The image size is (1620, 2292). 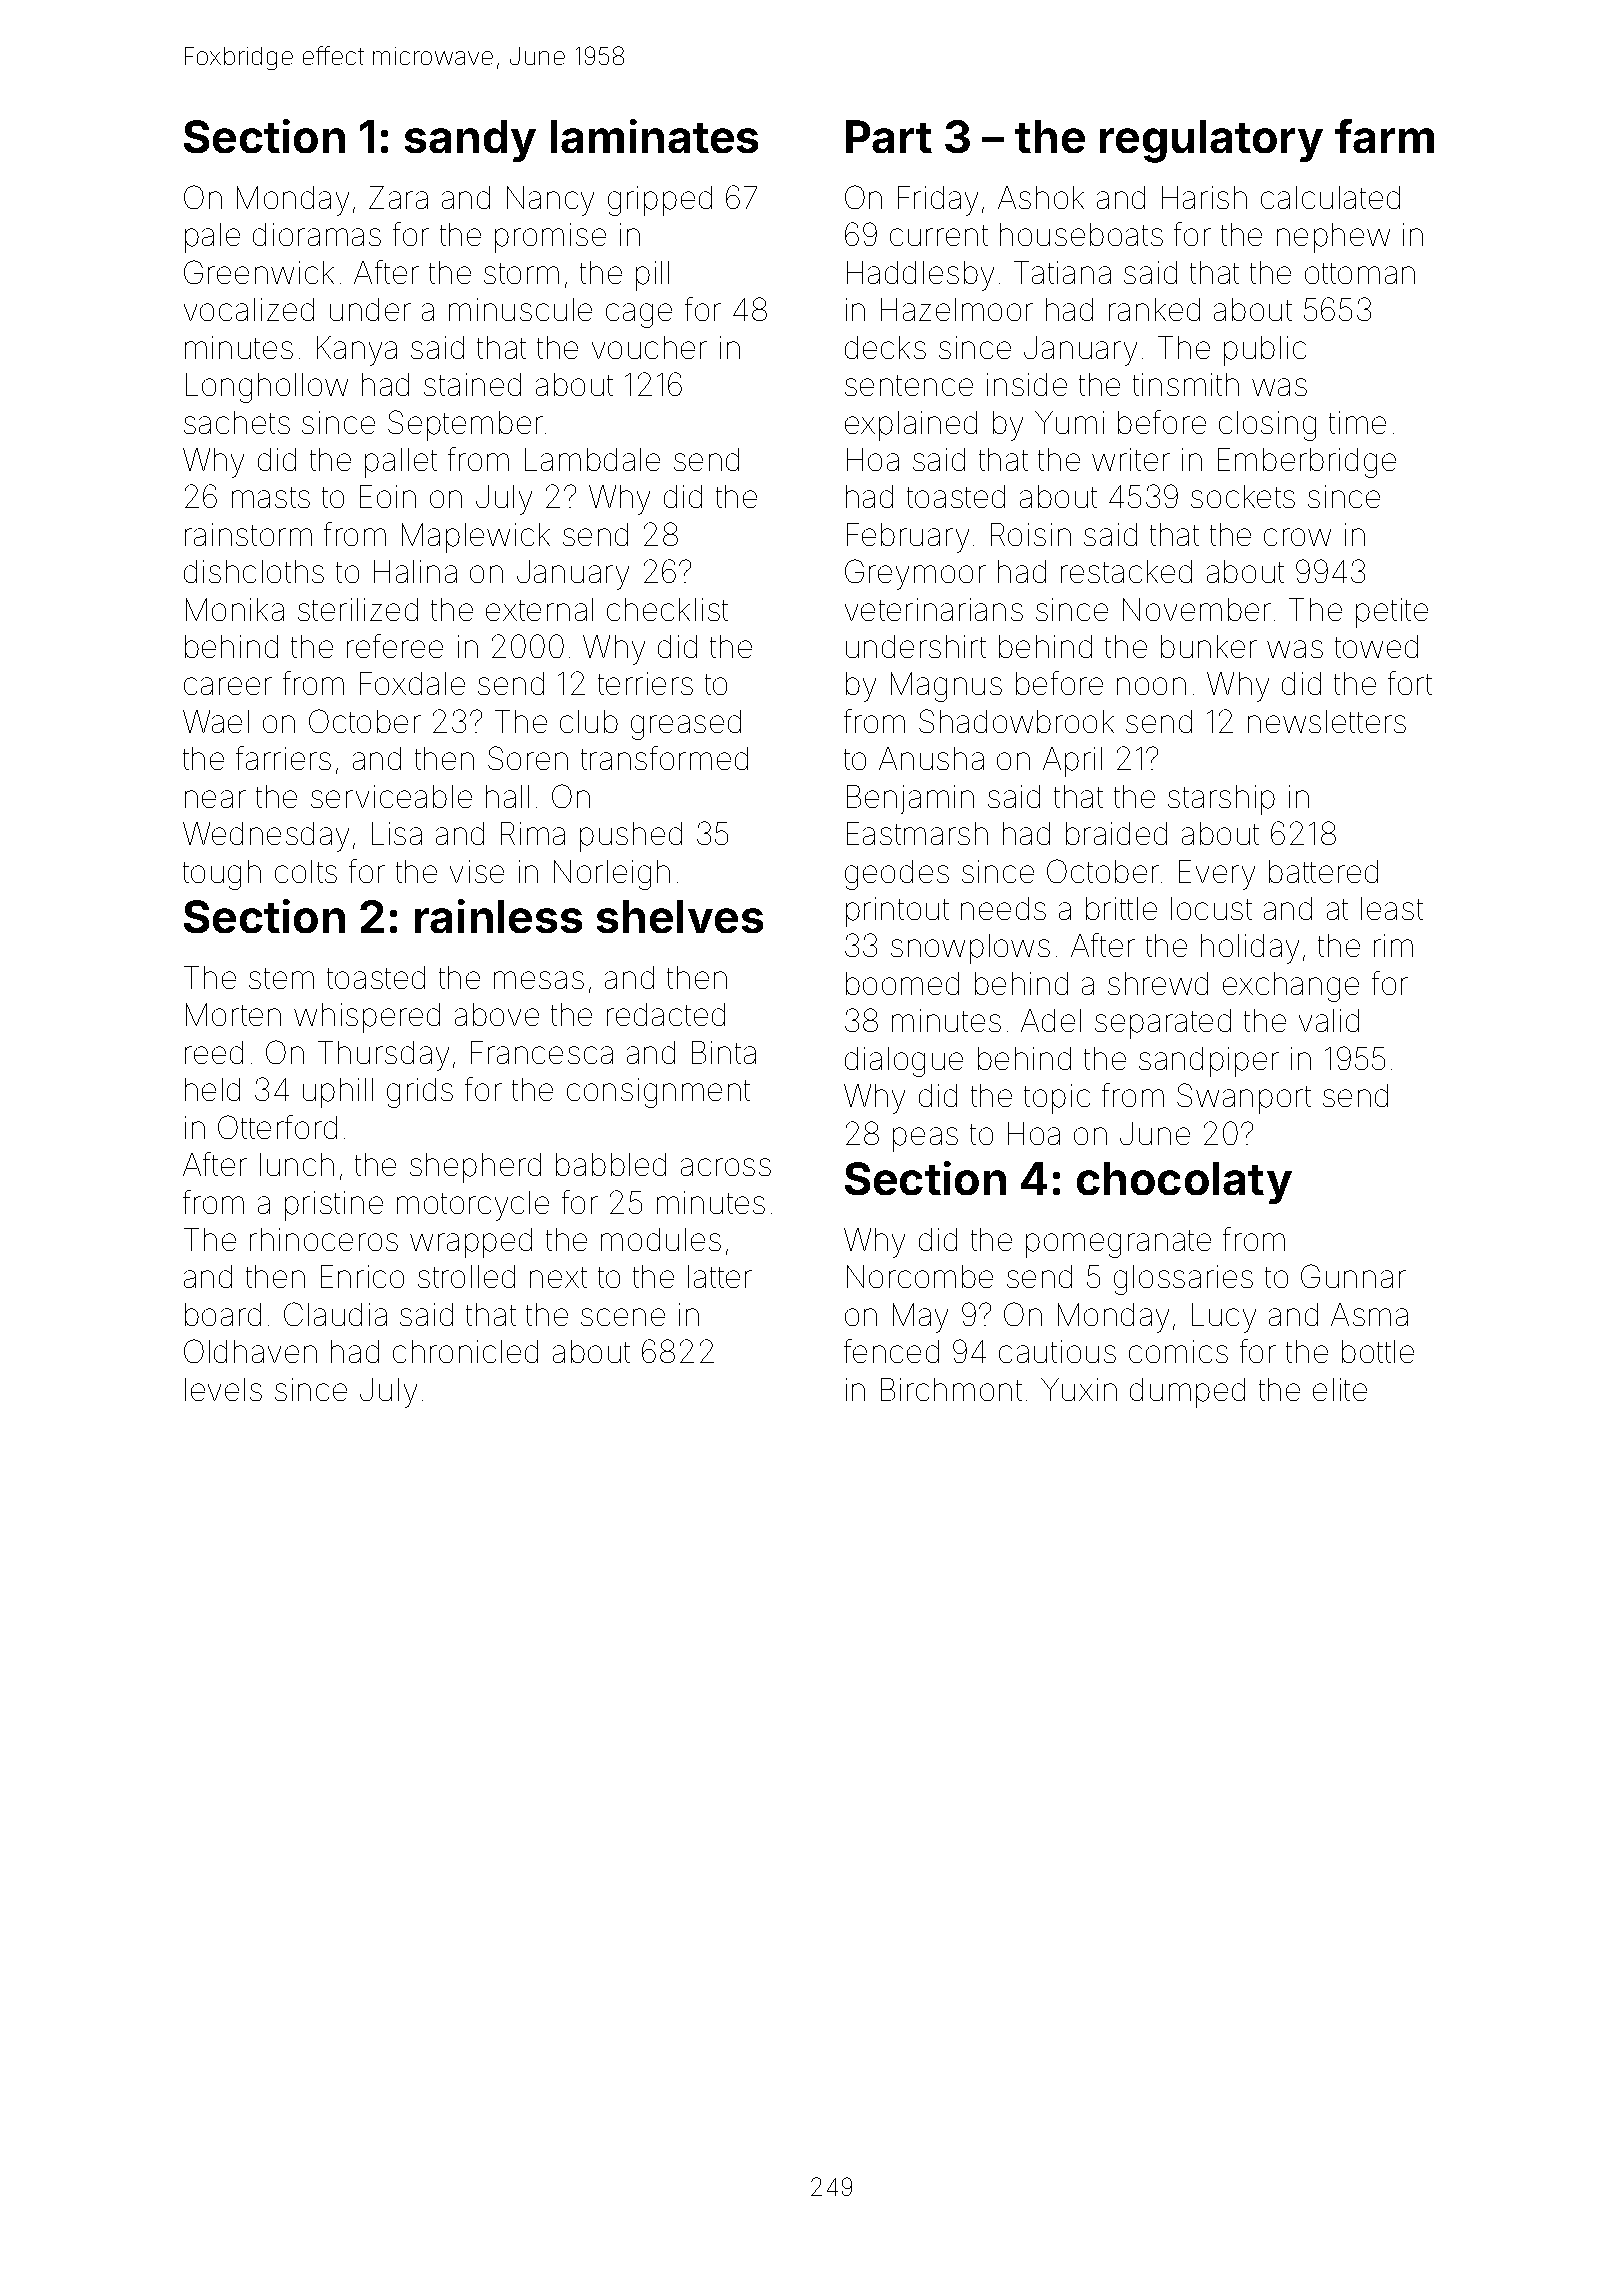 What do you see at coordinates (1178, 1351) in the image?
I see `comics` at bounding box center [1178, 1351].
